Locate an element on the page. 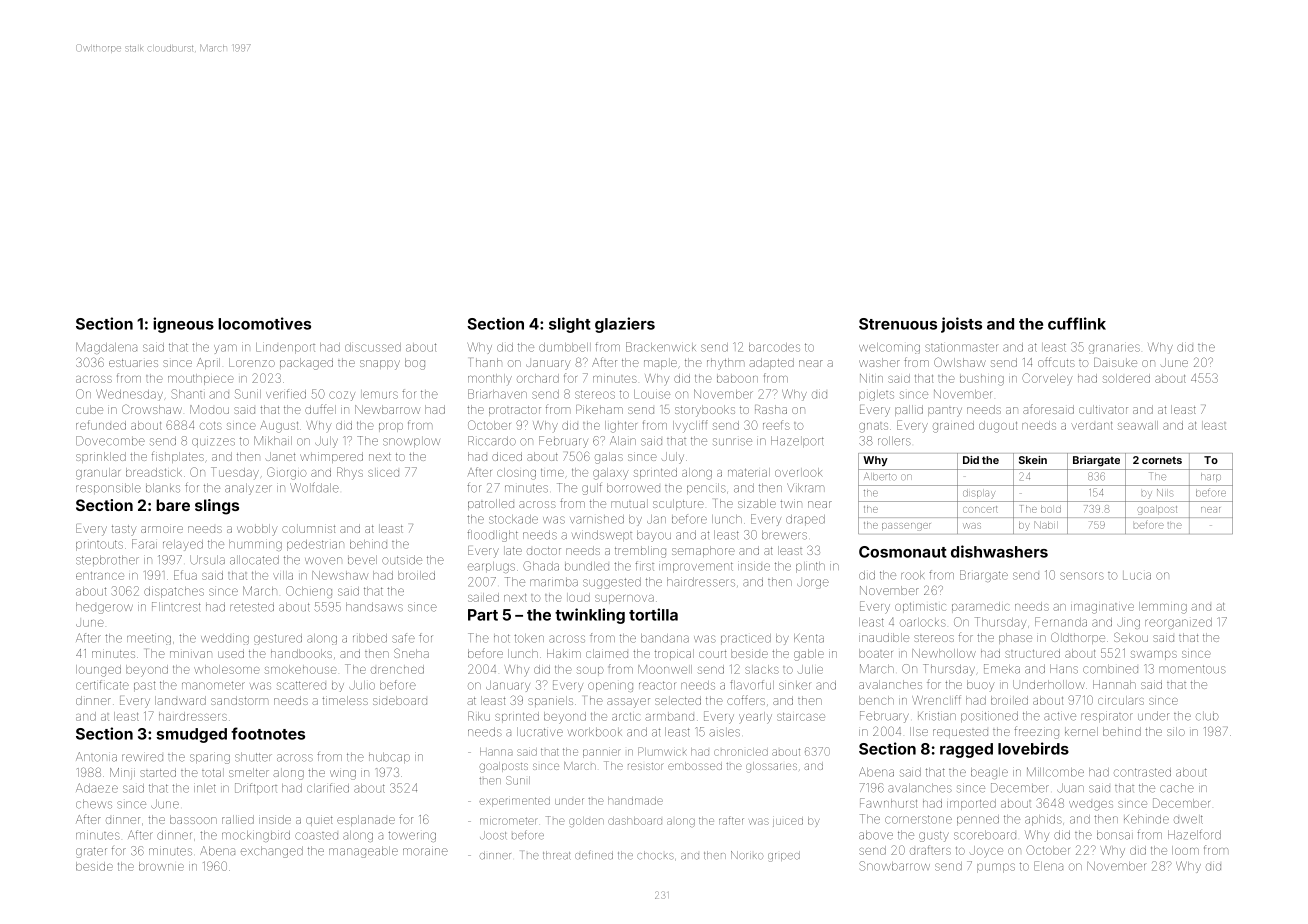 Image resolution: width=1308 pixels, height=924 pixels. cufflink is located at coordinates (1077, 323).
